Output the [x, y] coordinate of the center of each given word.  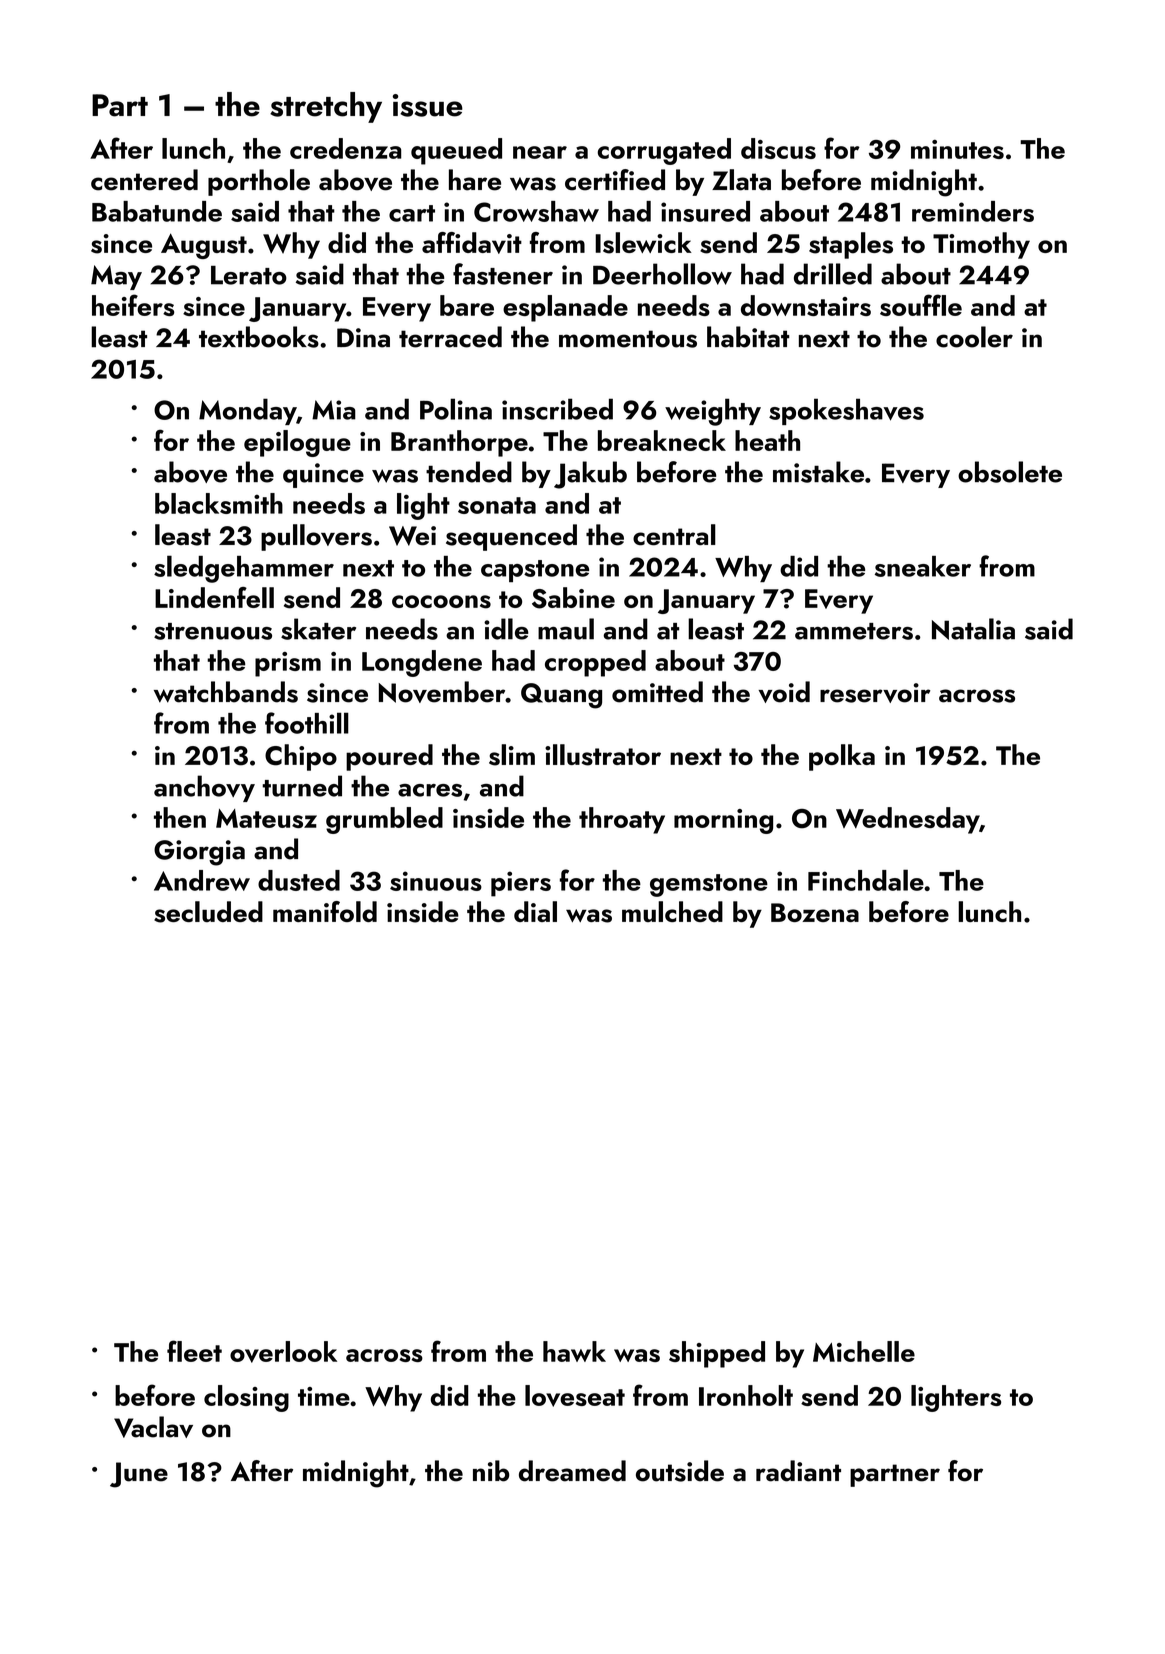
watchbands [226, 692]
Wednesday [907, 820]
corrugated [664, 151]
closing [246, 1398]
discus [778, 148]
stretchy [326, 107]
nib [491, 1471]
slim [512, 755]
